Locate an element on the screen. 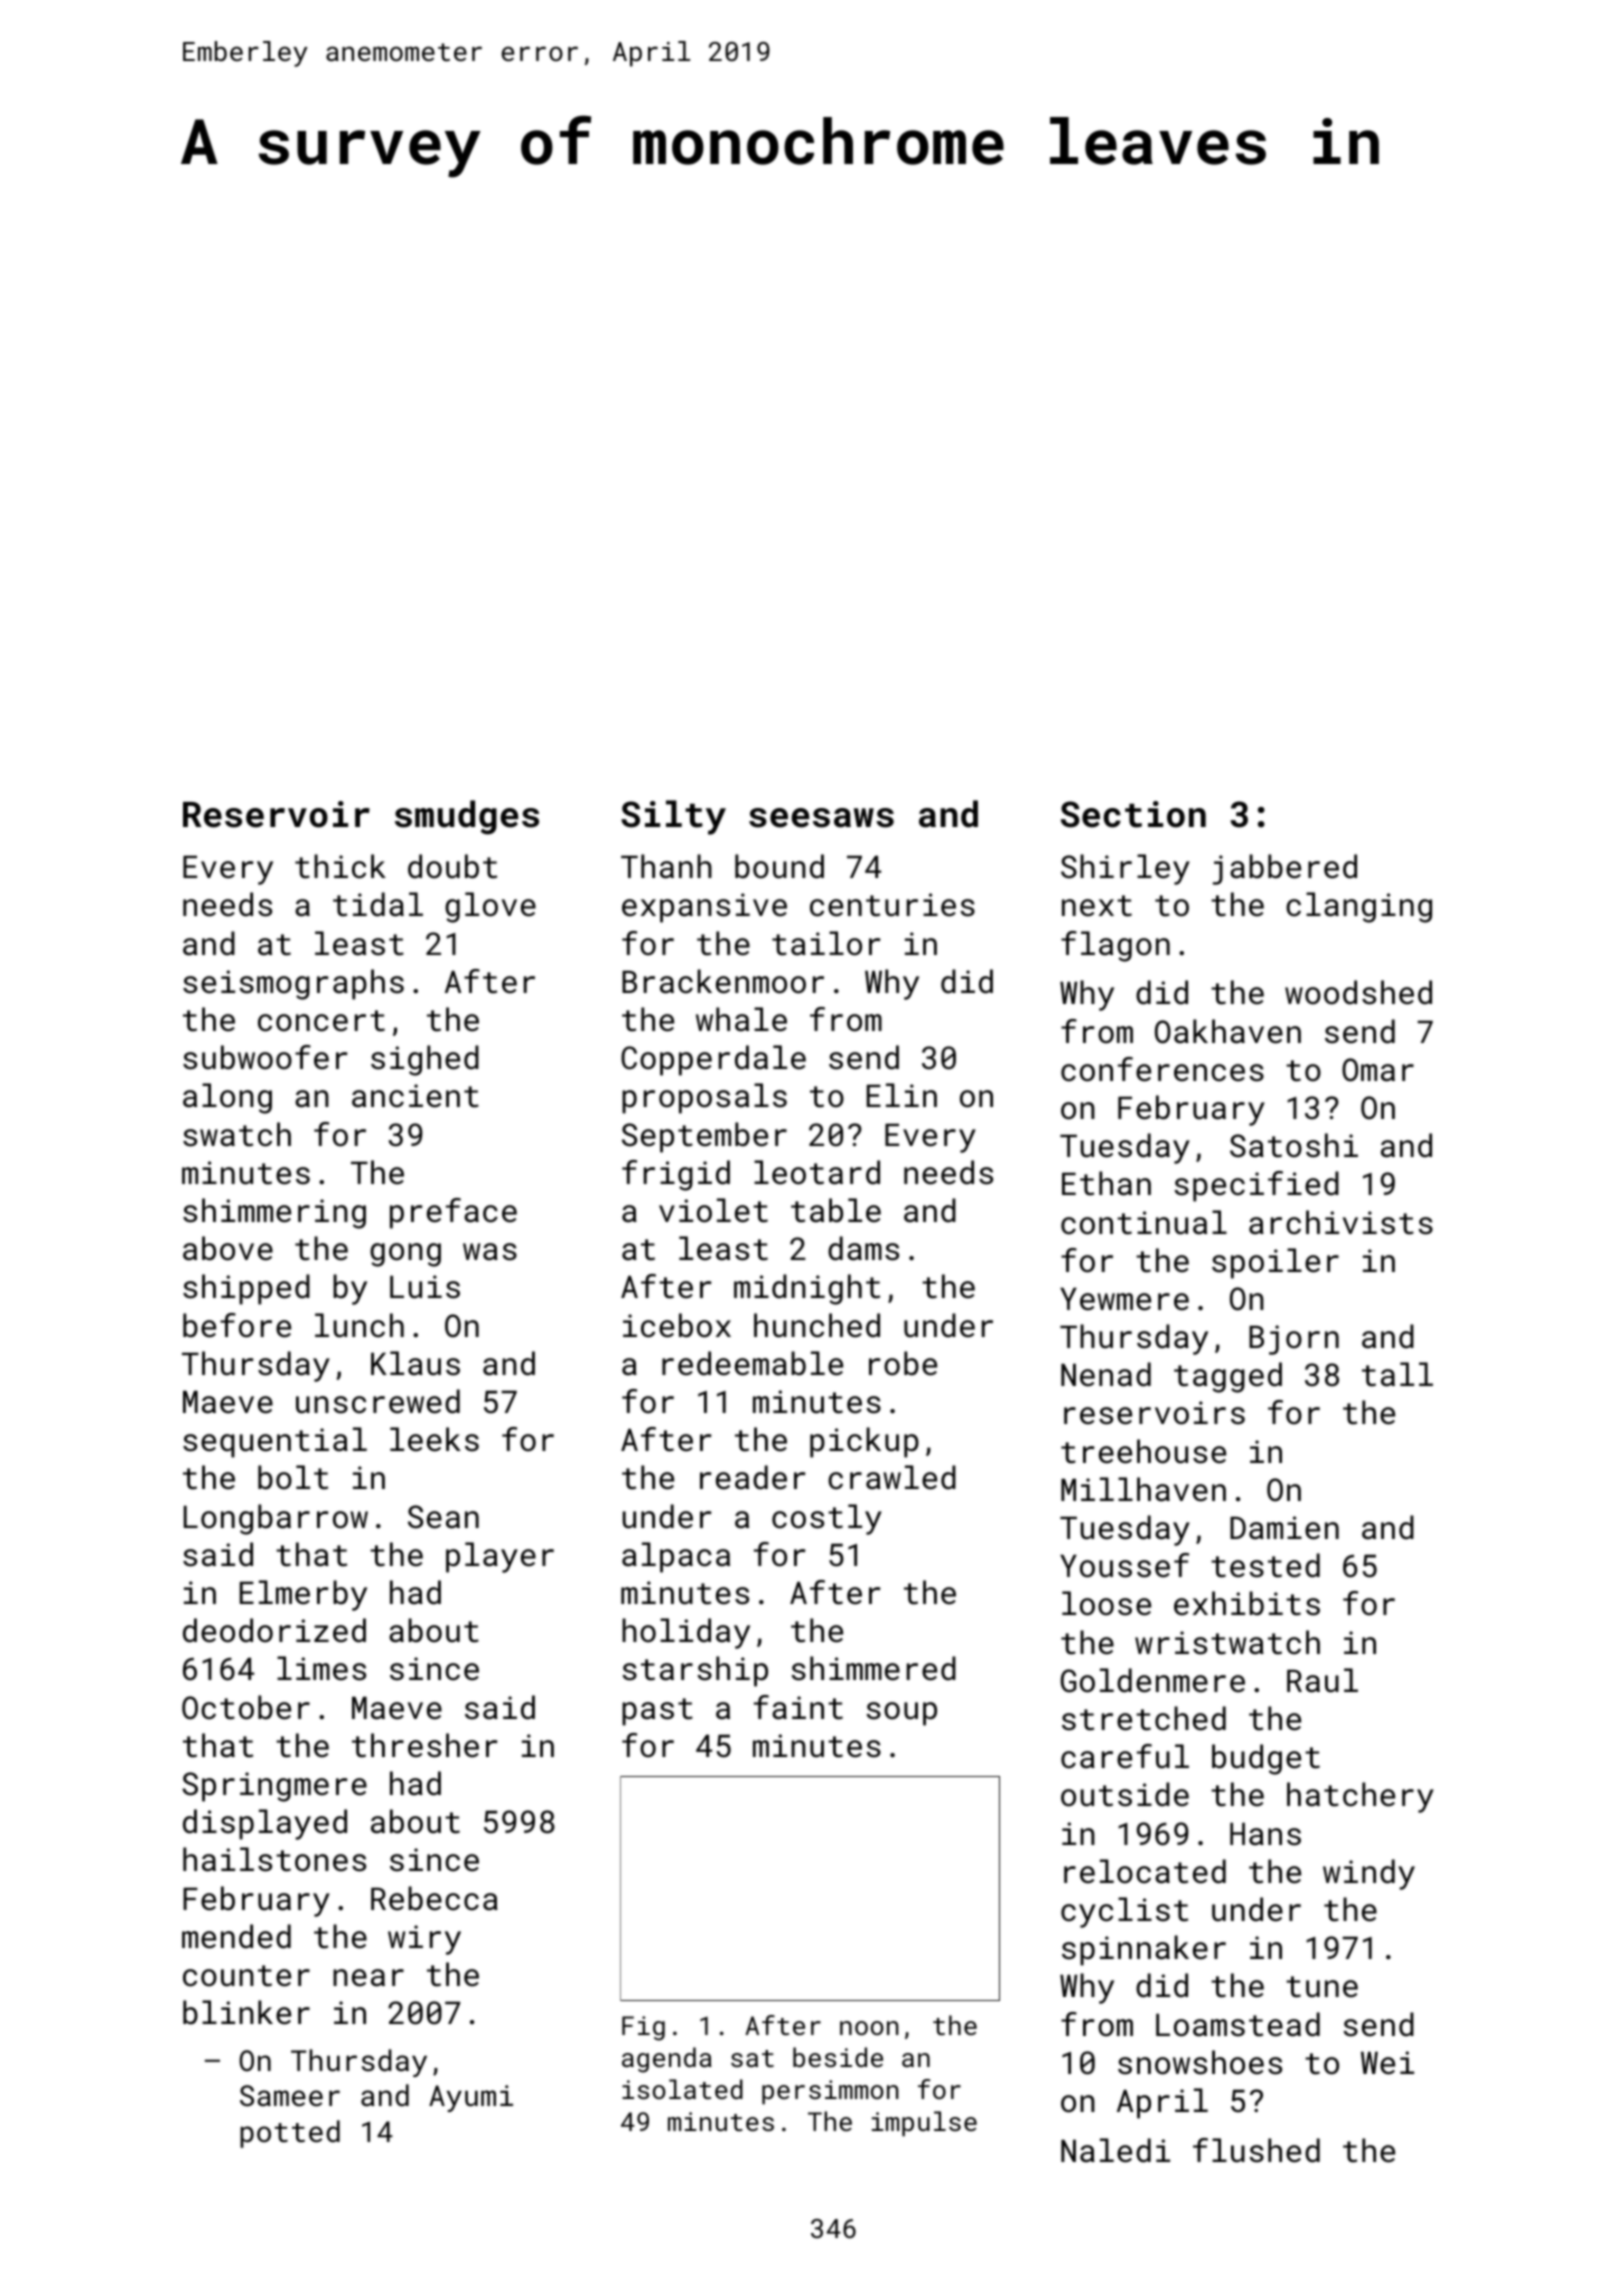 This screenshot has width=1620, height=2292. noon is located at coordinates (869, 2028).
